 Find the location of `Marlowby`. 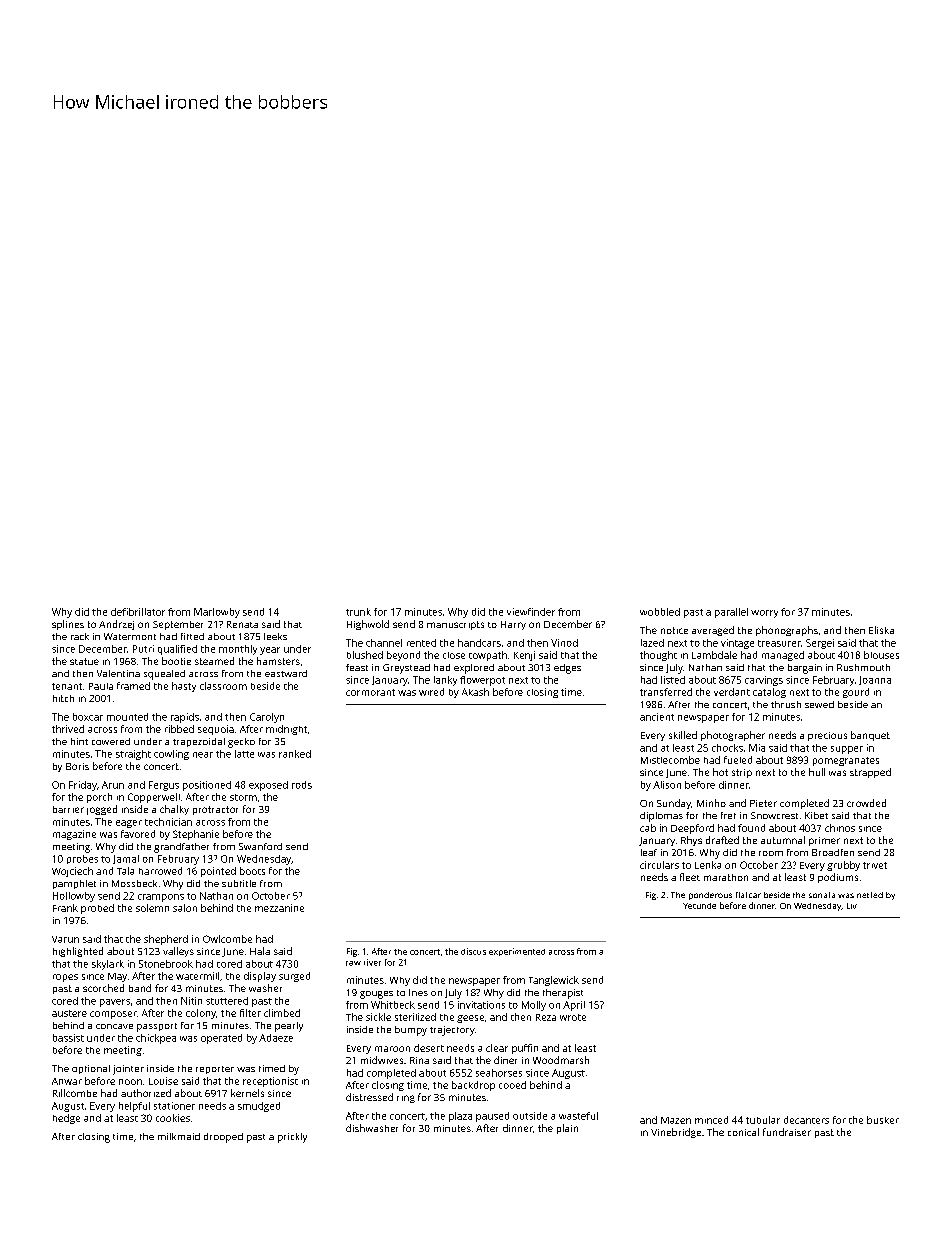

Marlowby is located at coordinates (217, 613).
